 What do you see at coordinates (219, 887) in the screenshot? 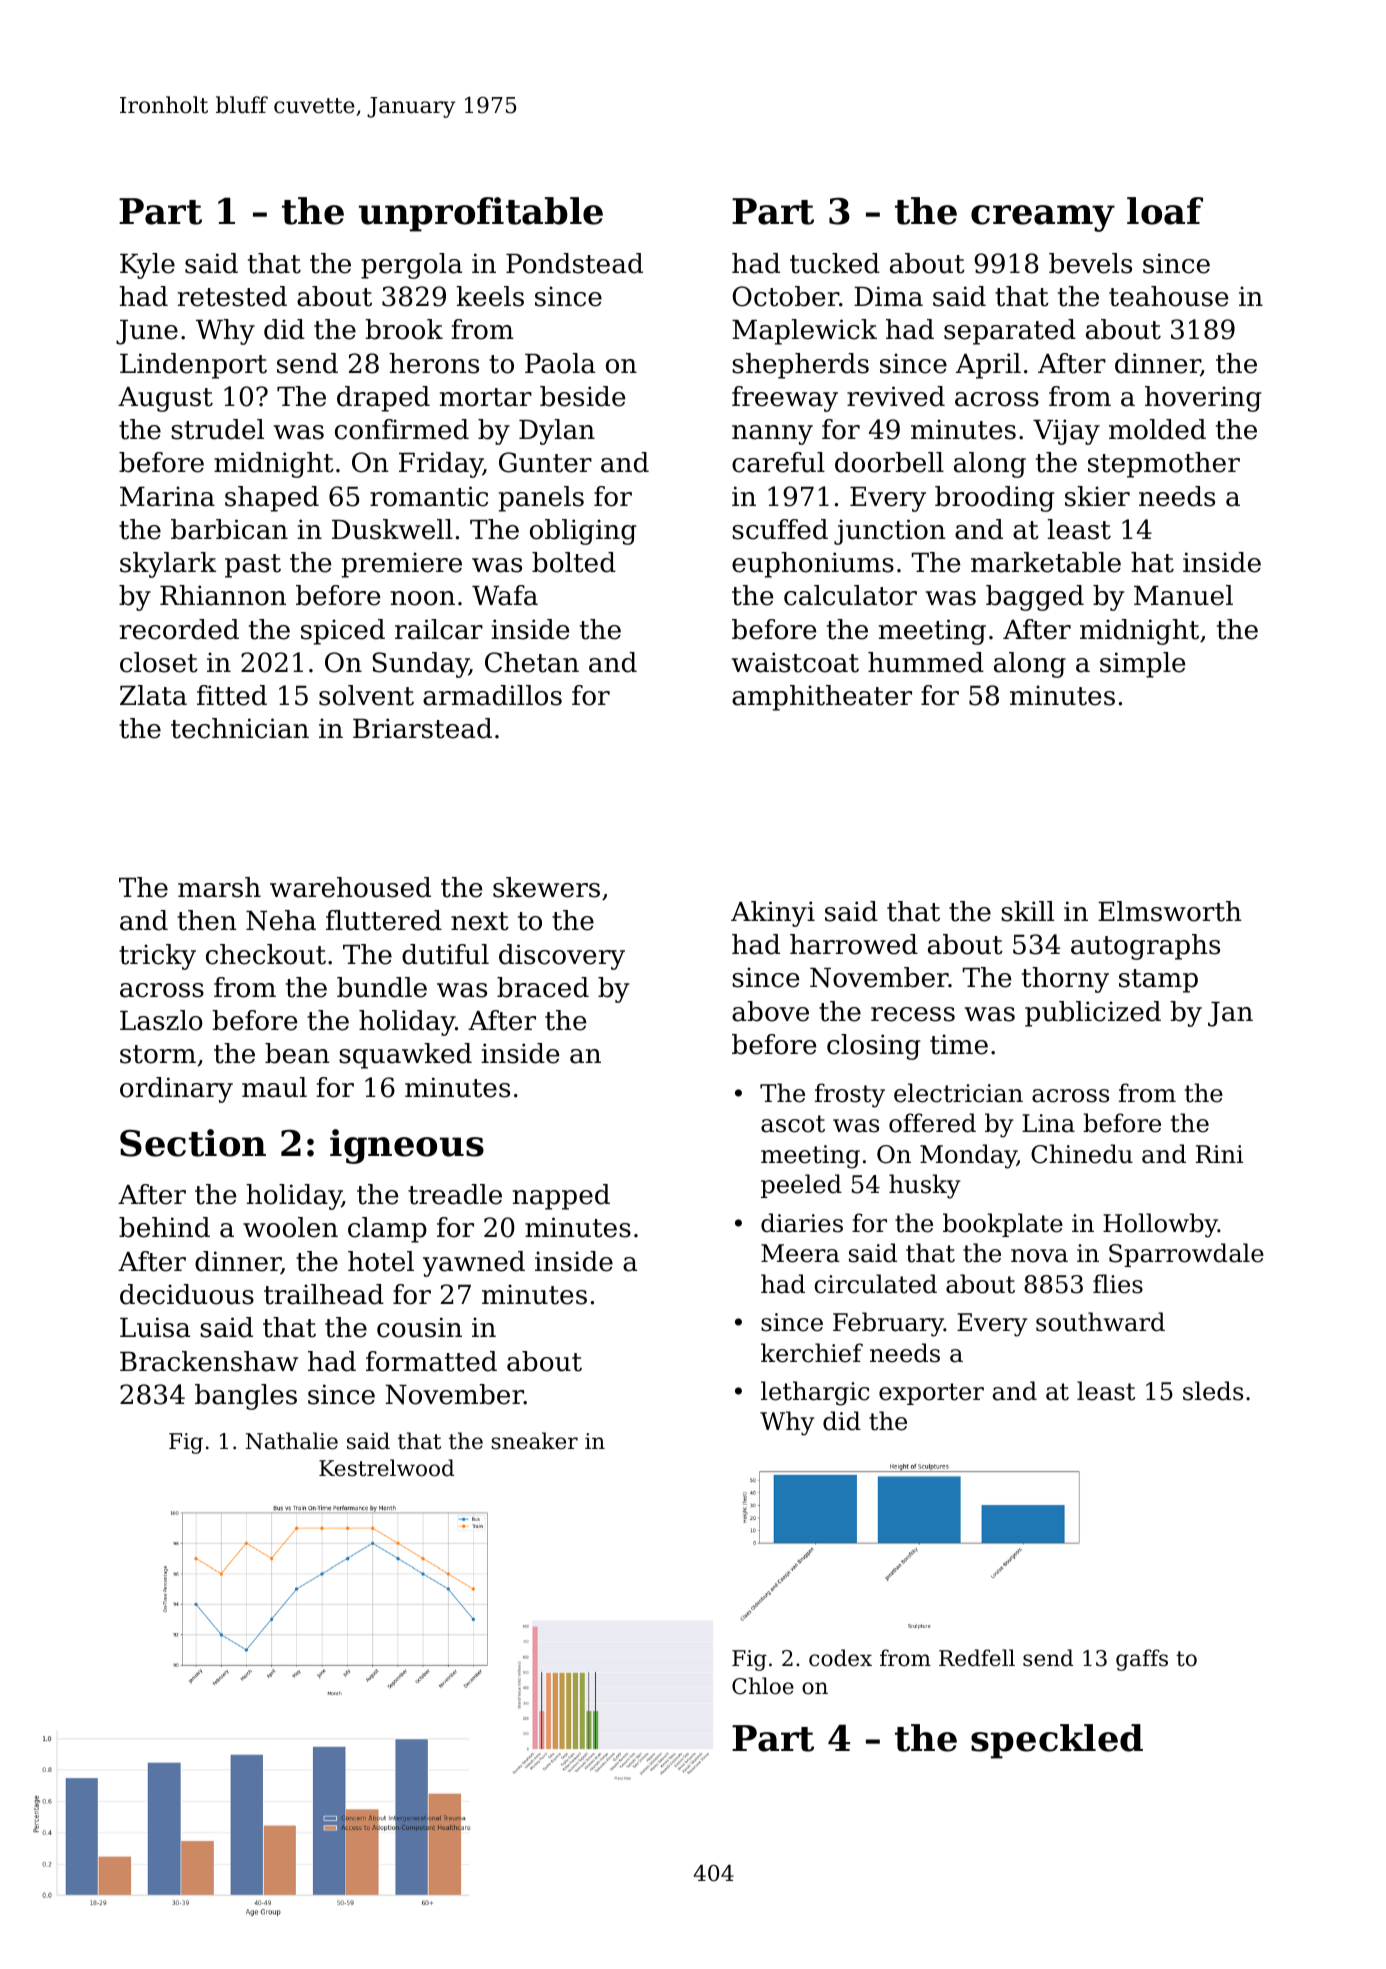
I see `marsh` at bounding box center [219, 887].
